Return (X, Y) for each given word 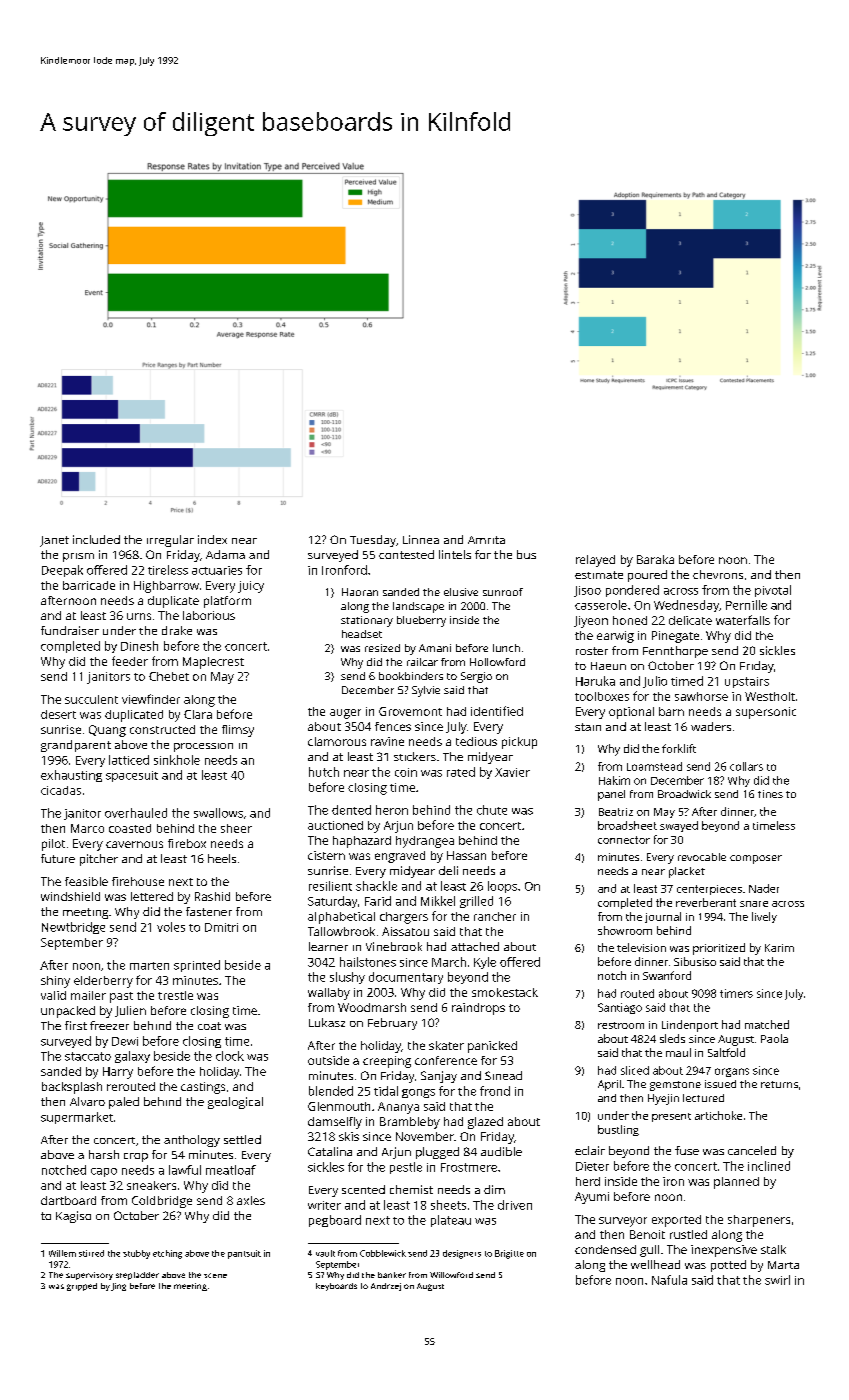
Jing (118, 1287)
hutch (324, 772)
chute (492, 810)
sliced (635, 1070)
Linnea (421, 539)
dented (351, 810)
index (212, 539)
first (76, 1025)
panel (611, 795)
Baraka (655, 559)
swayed (679, 826)
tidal (386, 1091)
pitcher (99, 860)
